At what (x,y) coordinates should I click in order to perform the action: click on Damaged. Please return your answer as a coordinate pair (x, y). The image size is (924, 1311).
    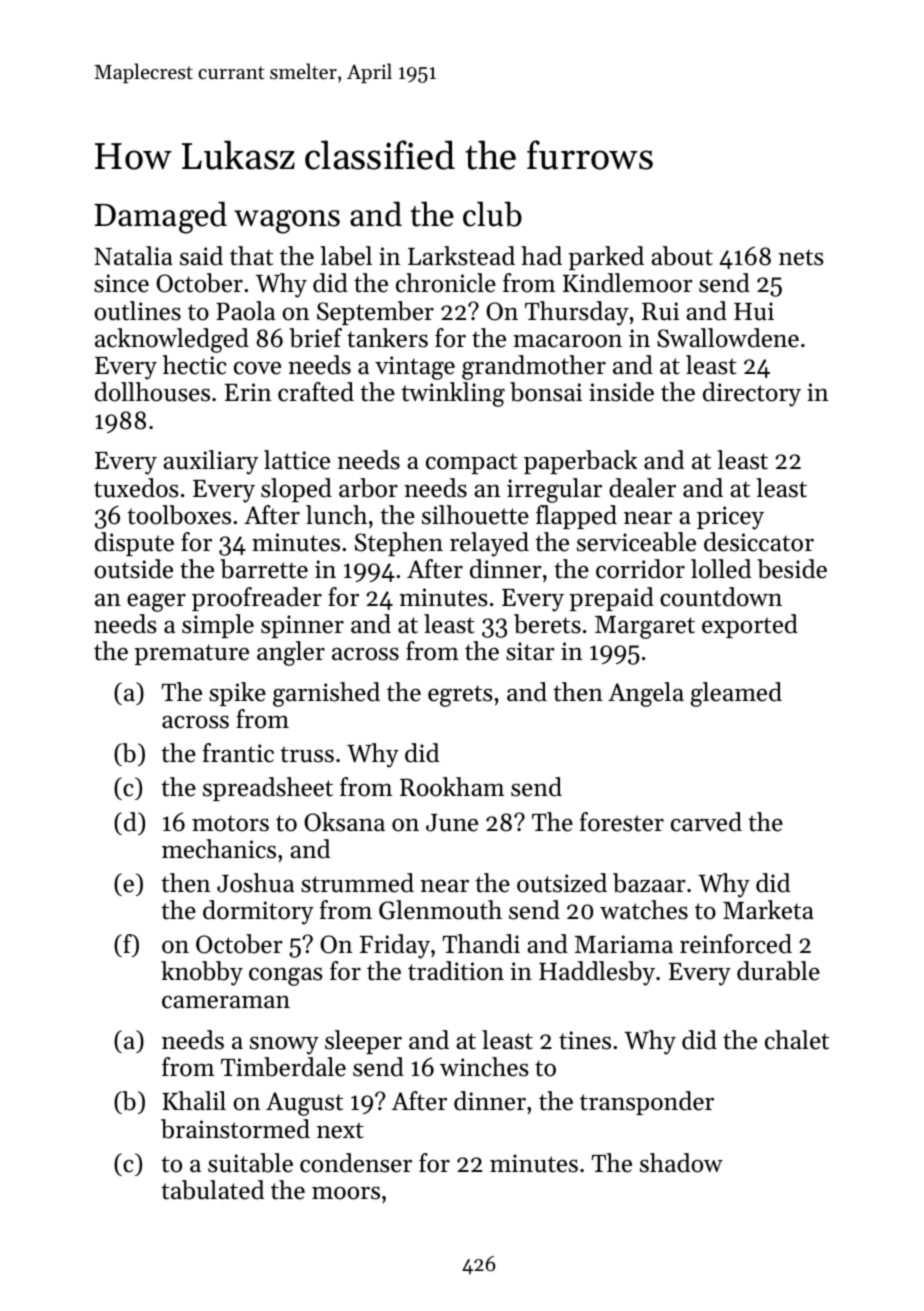
    Looking at the image, I should click on (160, 217).
